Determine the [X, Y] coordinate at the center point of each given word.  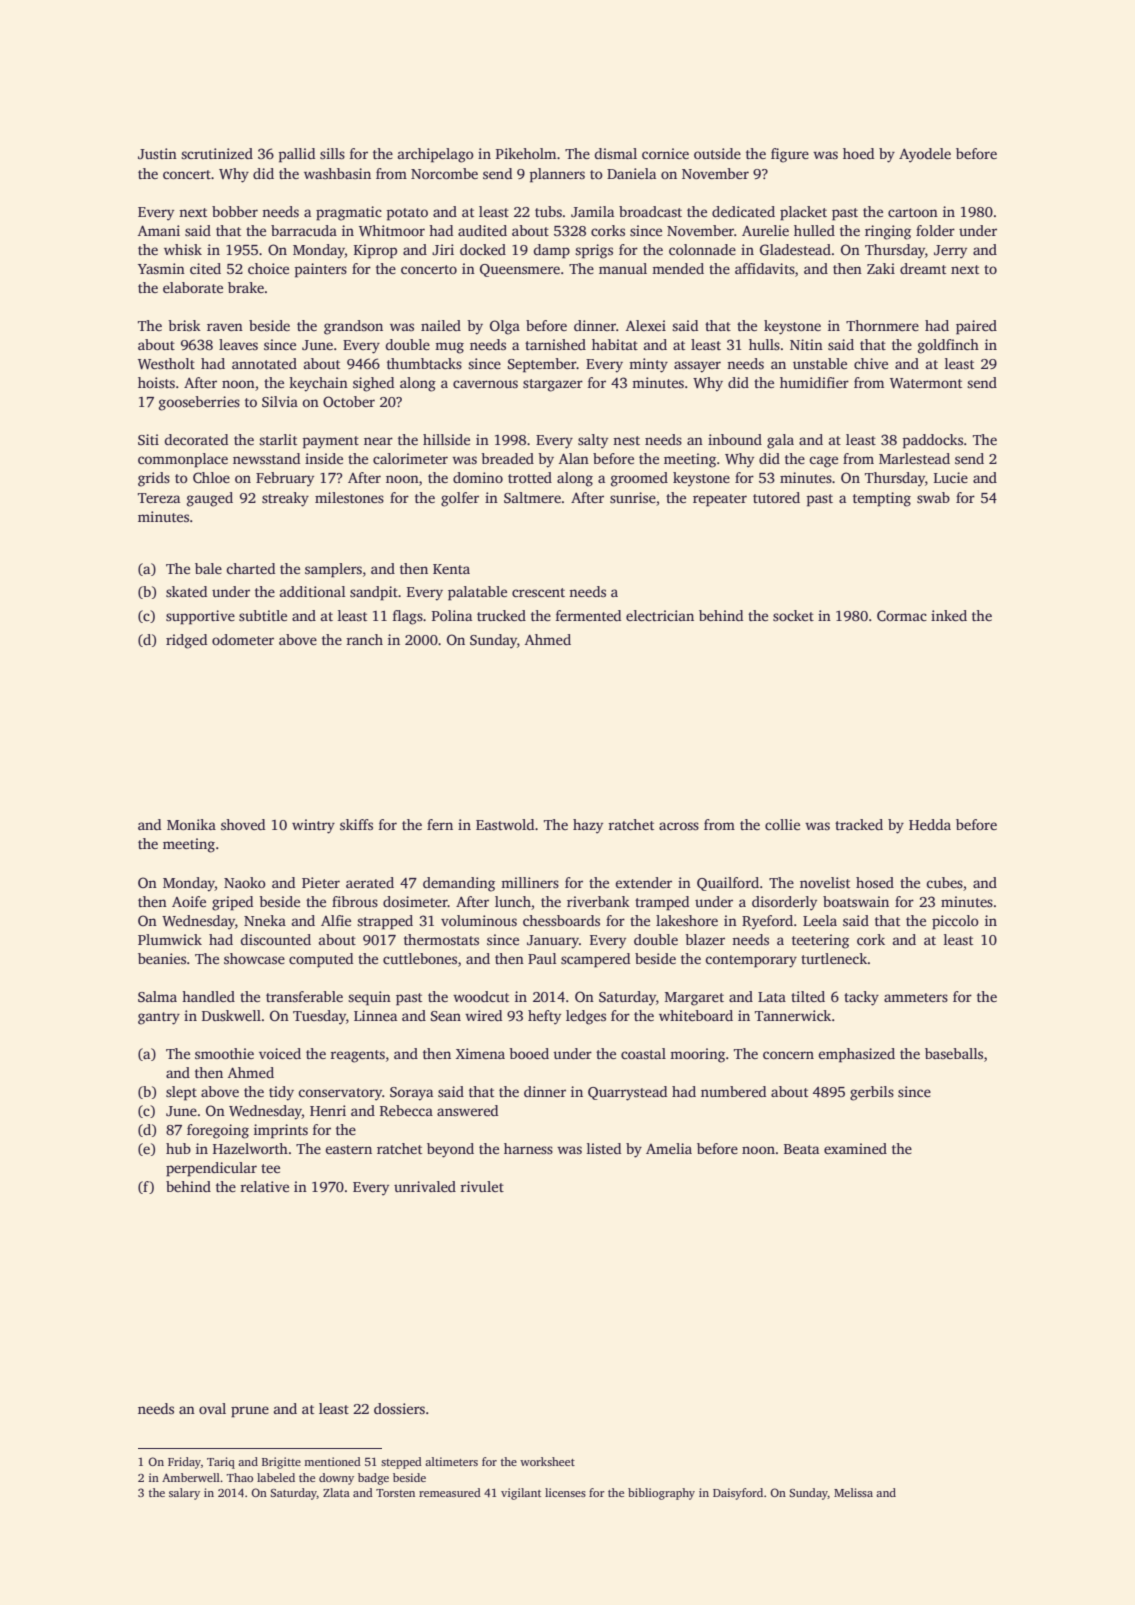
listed [604, 1148]
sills [332, 153]
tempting [882, 499]
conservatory [340, 1094]
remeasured [450, 1492]
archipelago [436, 155]
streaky [285, 499]
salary [184, 1494]
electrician [660, 615]
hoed [858, 153]
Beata [801, 1149]
